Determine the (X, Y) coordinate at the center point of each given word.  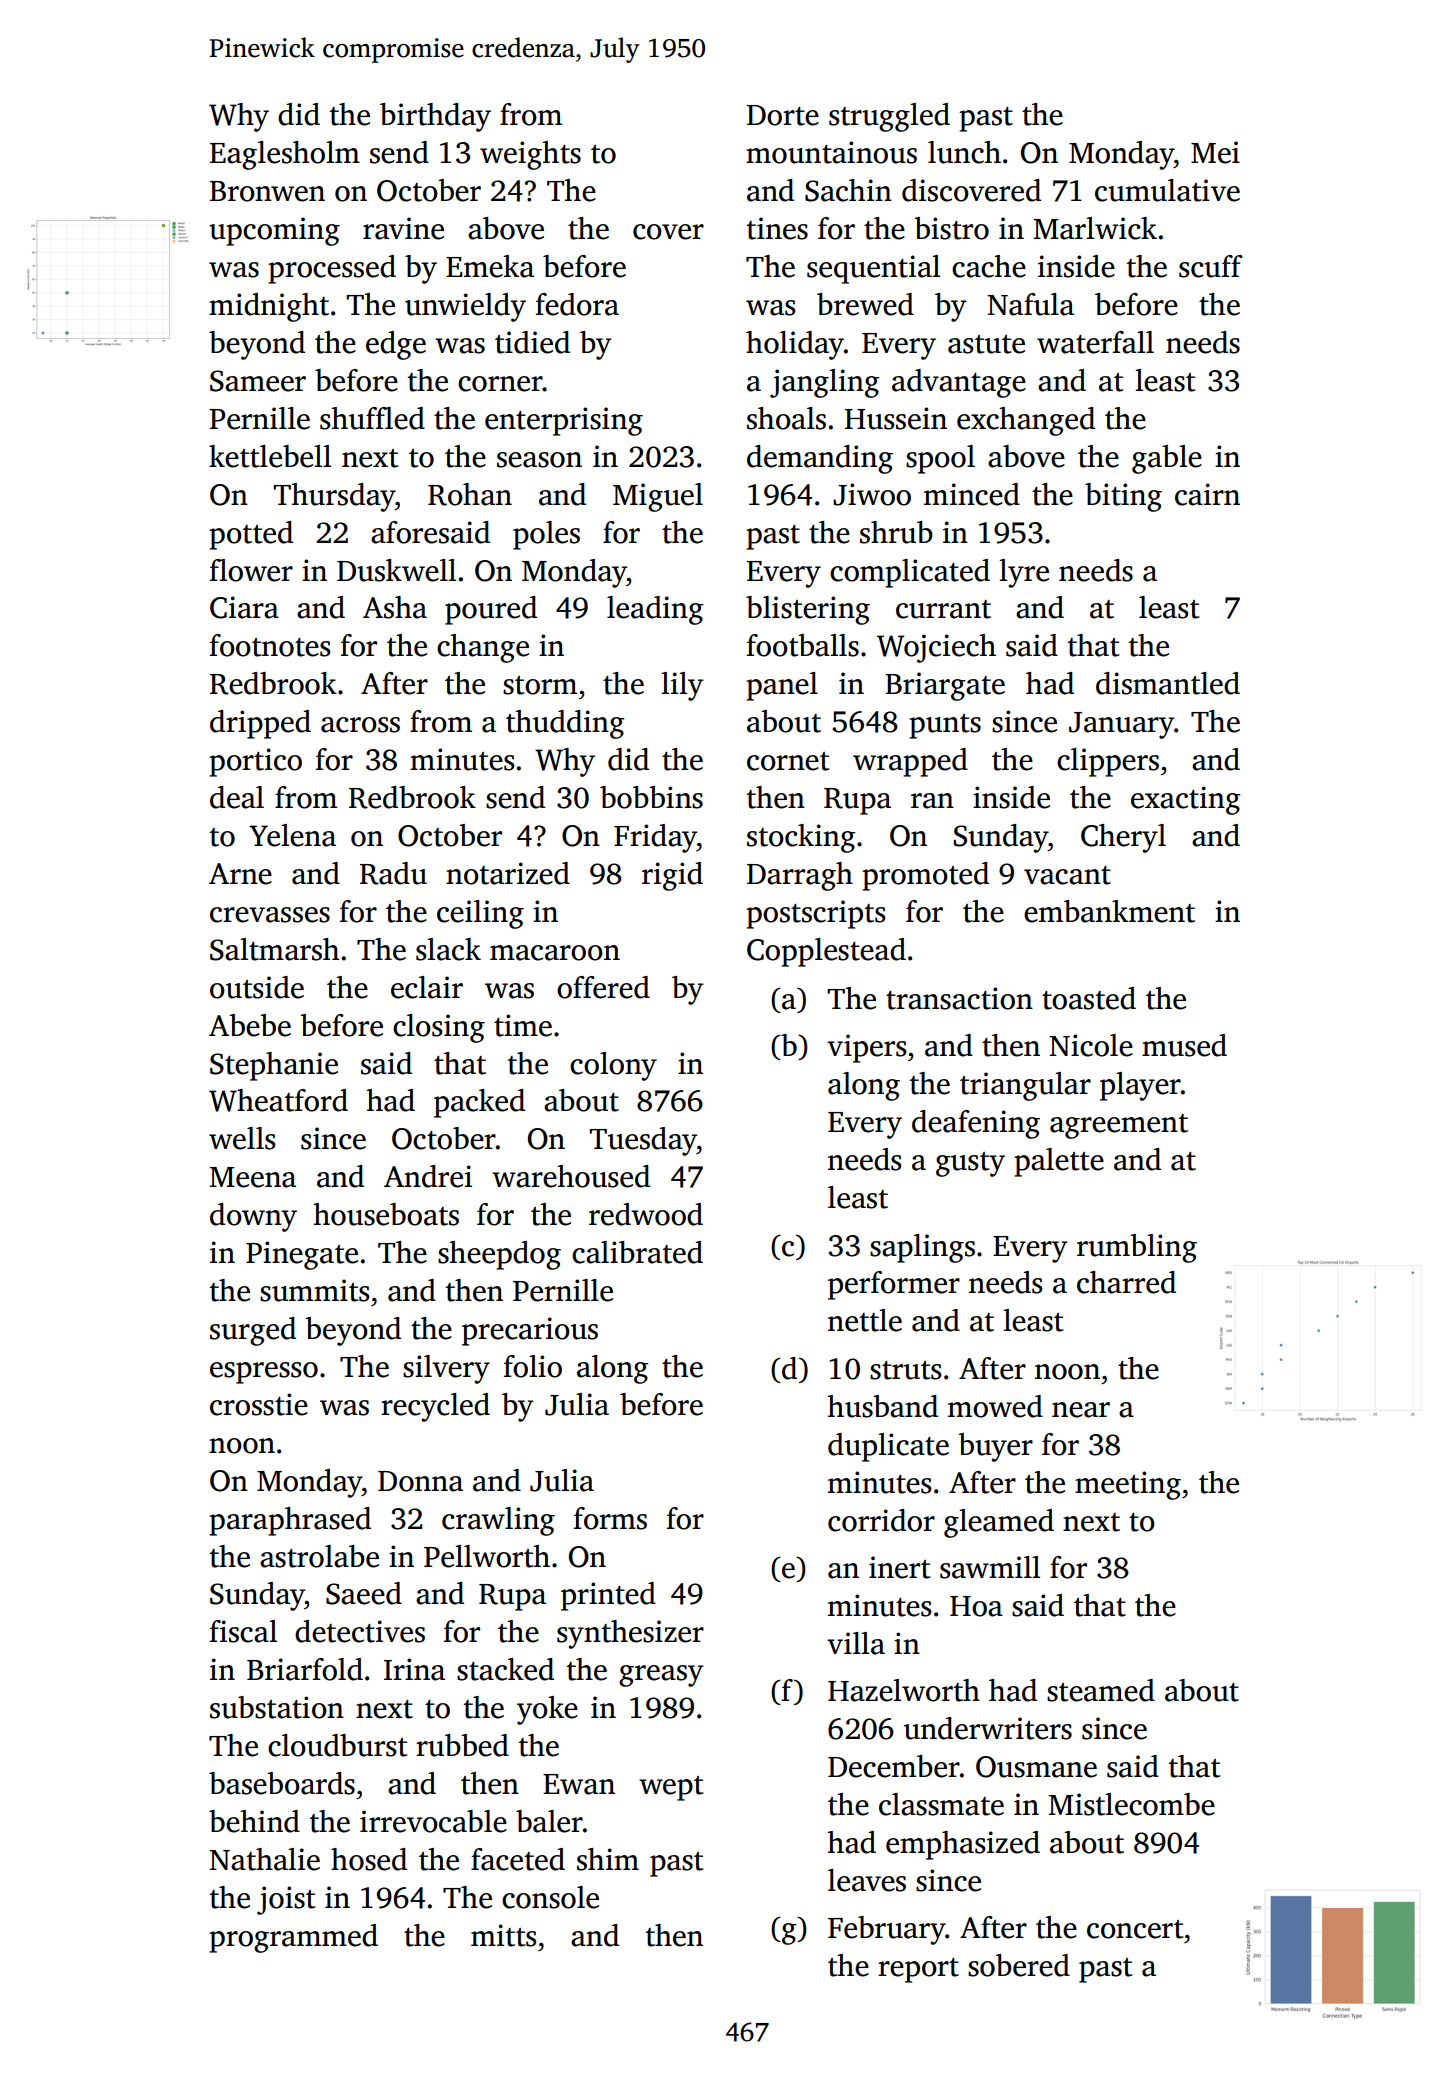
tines (777, 228)
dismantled (1168, 683)
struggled (889, 117)
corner (500, 384)
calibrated (637, 1252)
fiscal (243, 1631)
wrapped (910, 762)
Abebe (250, 1025)
